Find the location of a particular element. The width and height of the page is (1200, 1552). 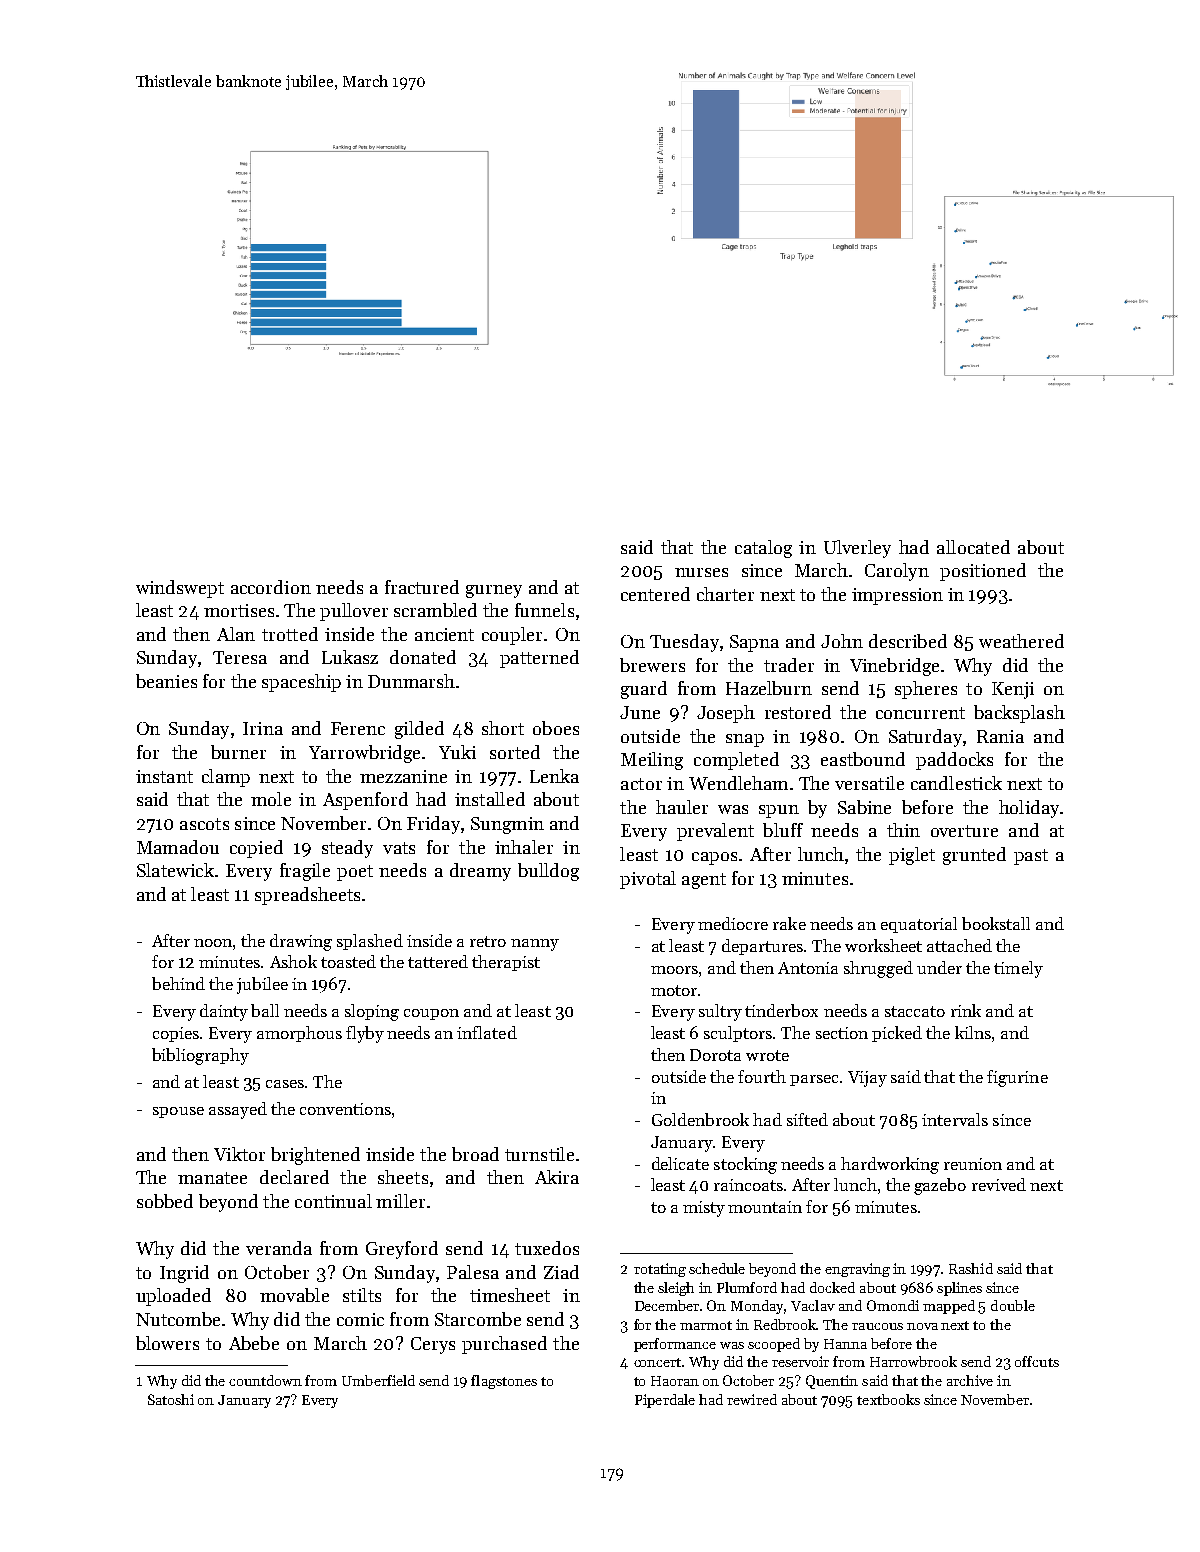

figurine is located at coordinates (1017, 1078).
